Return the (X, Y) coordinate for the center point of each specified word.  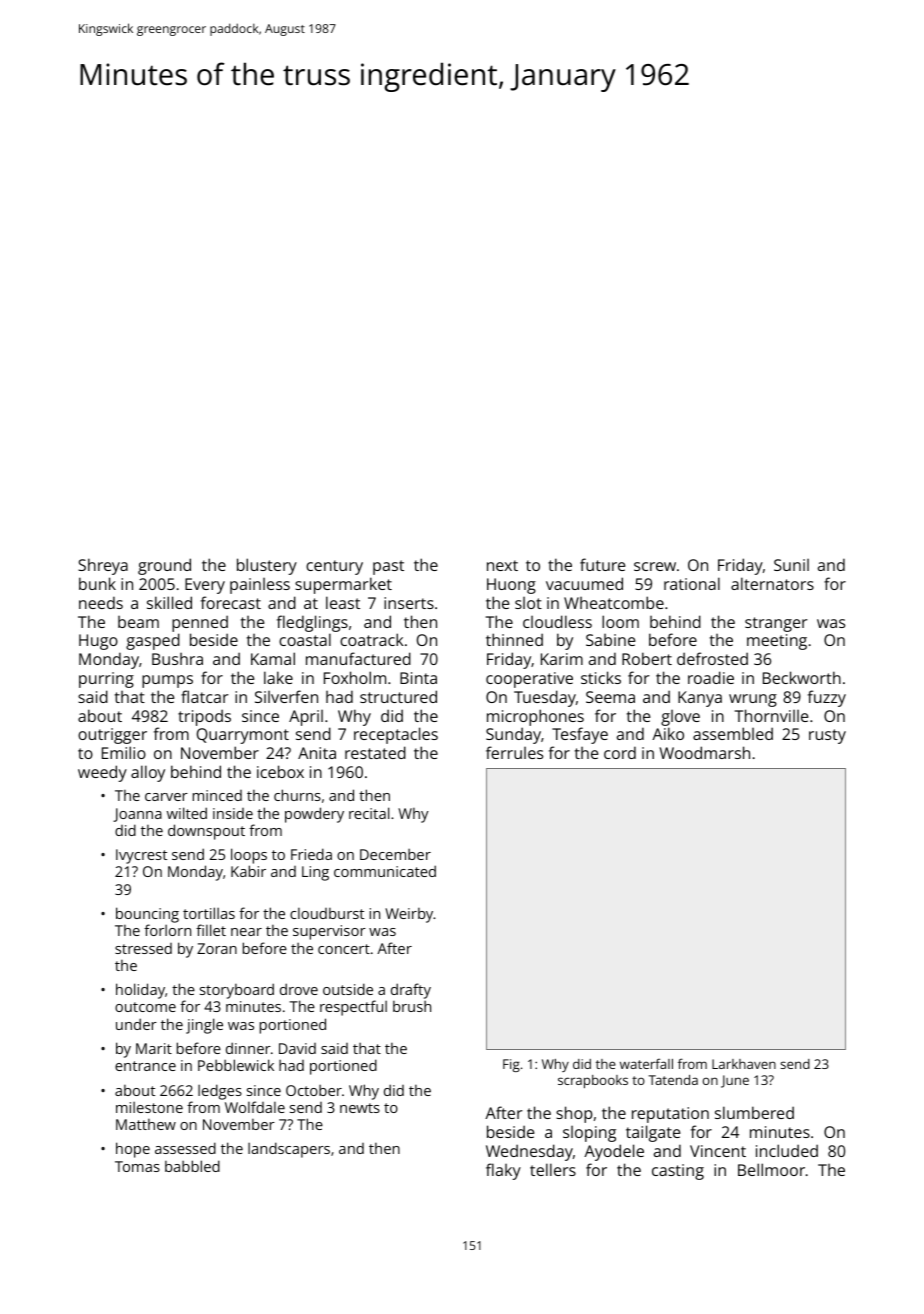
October (314, 1090)
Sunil (791, 565)
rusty (827, 736)
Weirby (409, 915)
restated (375, 752)
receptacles (396, 735)
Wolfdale (255, 1107)
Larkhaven (744, 1064)
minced (217, 795)
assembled (733, 733)
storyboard (237, 991)
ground (164, 566)
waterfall (646, 1063)
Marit (154, 1048)
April (306, 718)
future (602, 564)
